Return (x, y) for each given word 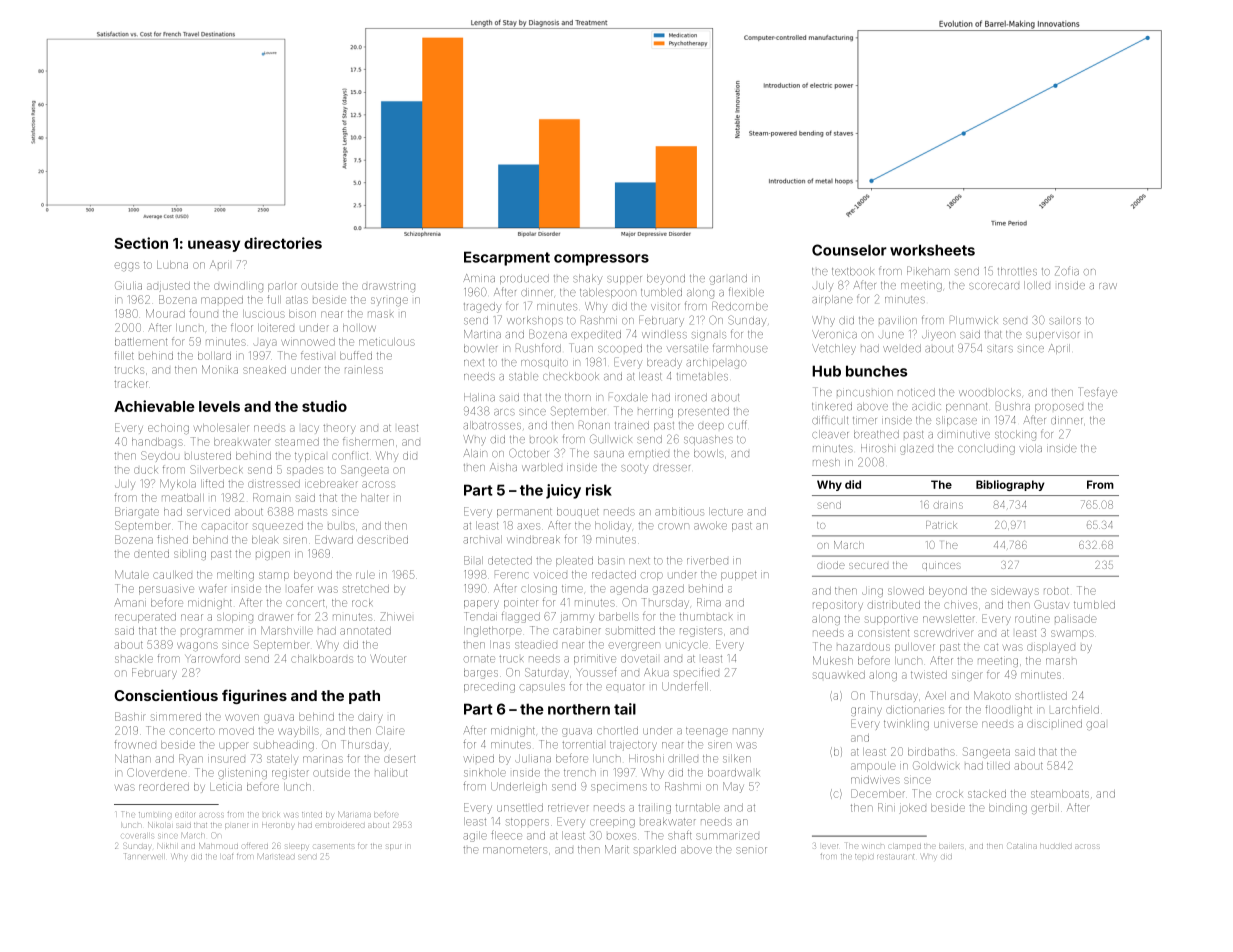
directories (283, 243)
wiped (479, 758)
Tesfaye (1098, 392)
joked (912, 809)
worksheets (932, 250)
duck (146, 470)
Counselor (849, 250)
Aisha (503, 467)
